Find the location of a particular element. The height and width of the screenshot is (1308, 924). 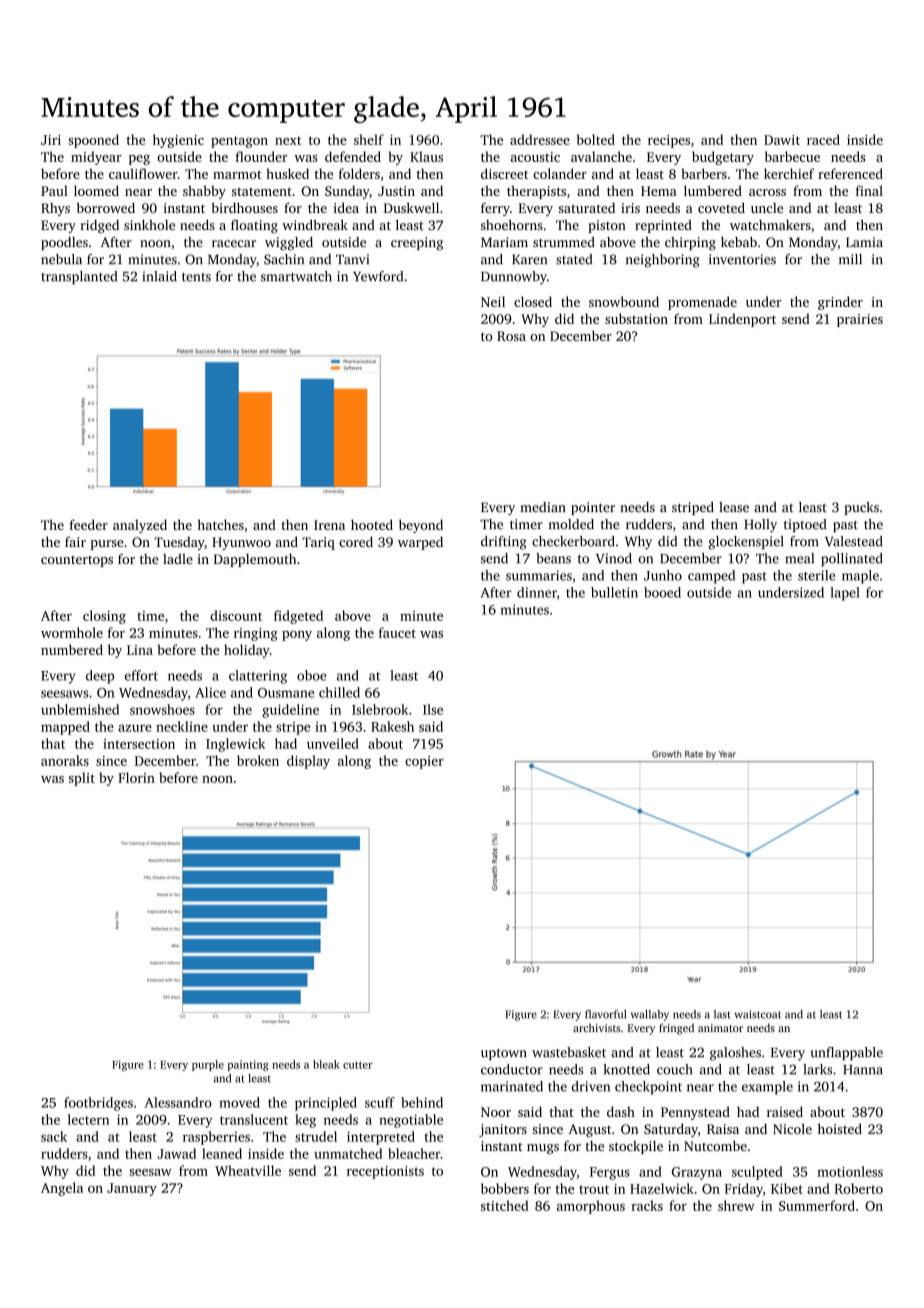

spooned is located at coordinates (93, 141).
